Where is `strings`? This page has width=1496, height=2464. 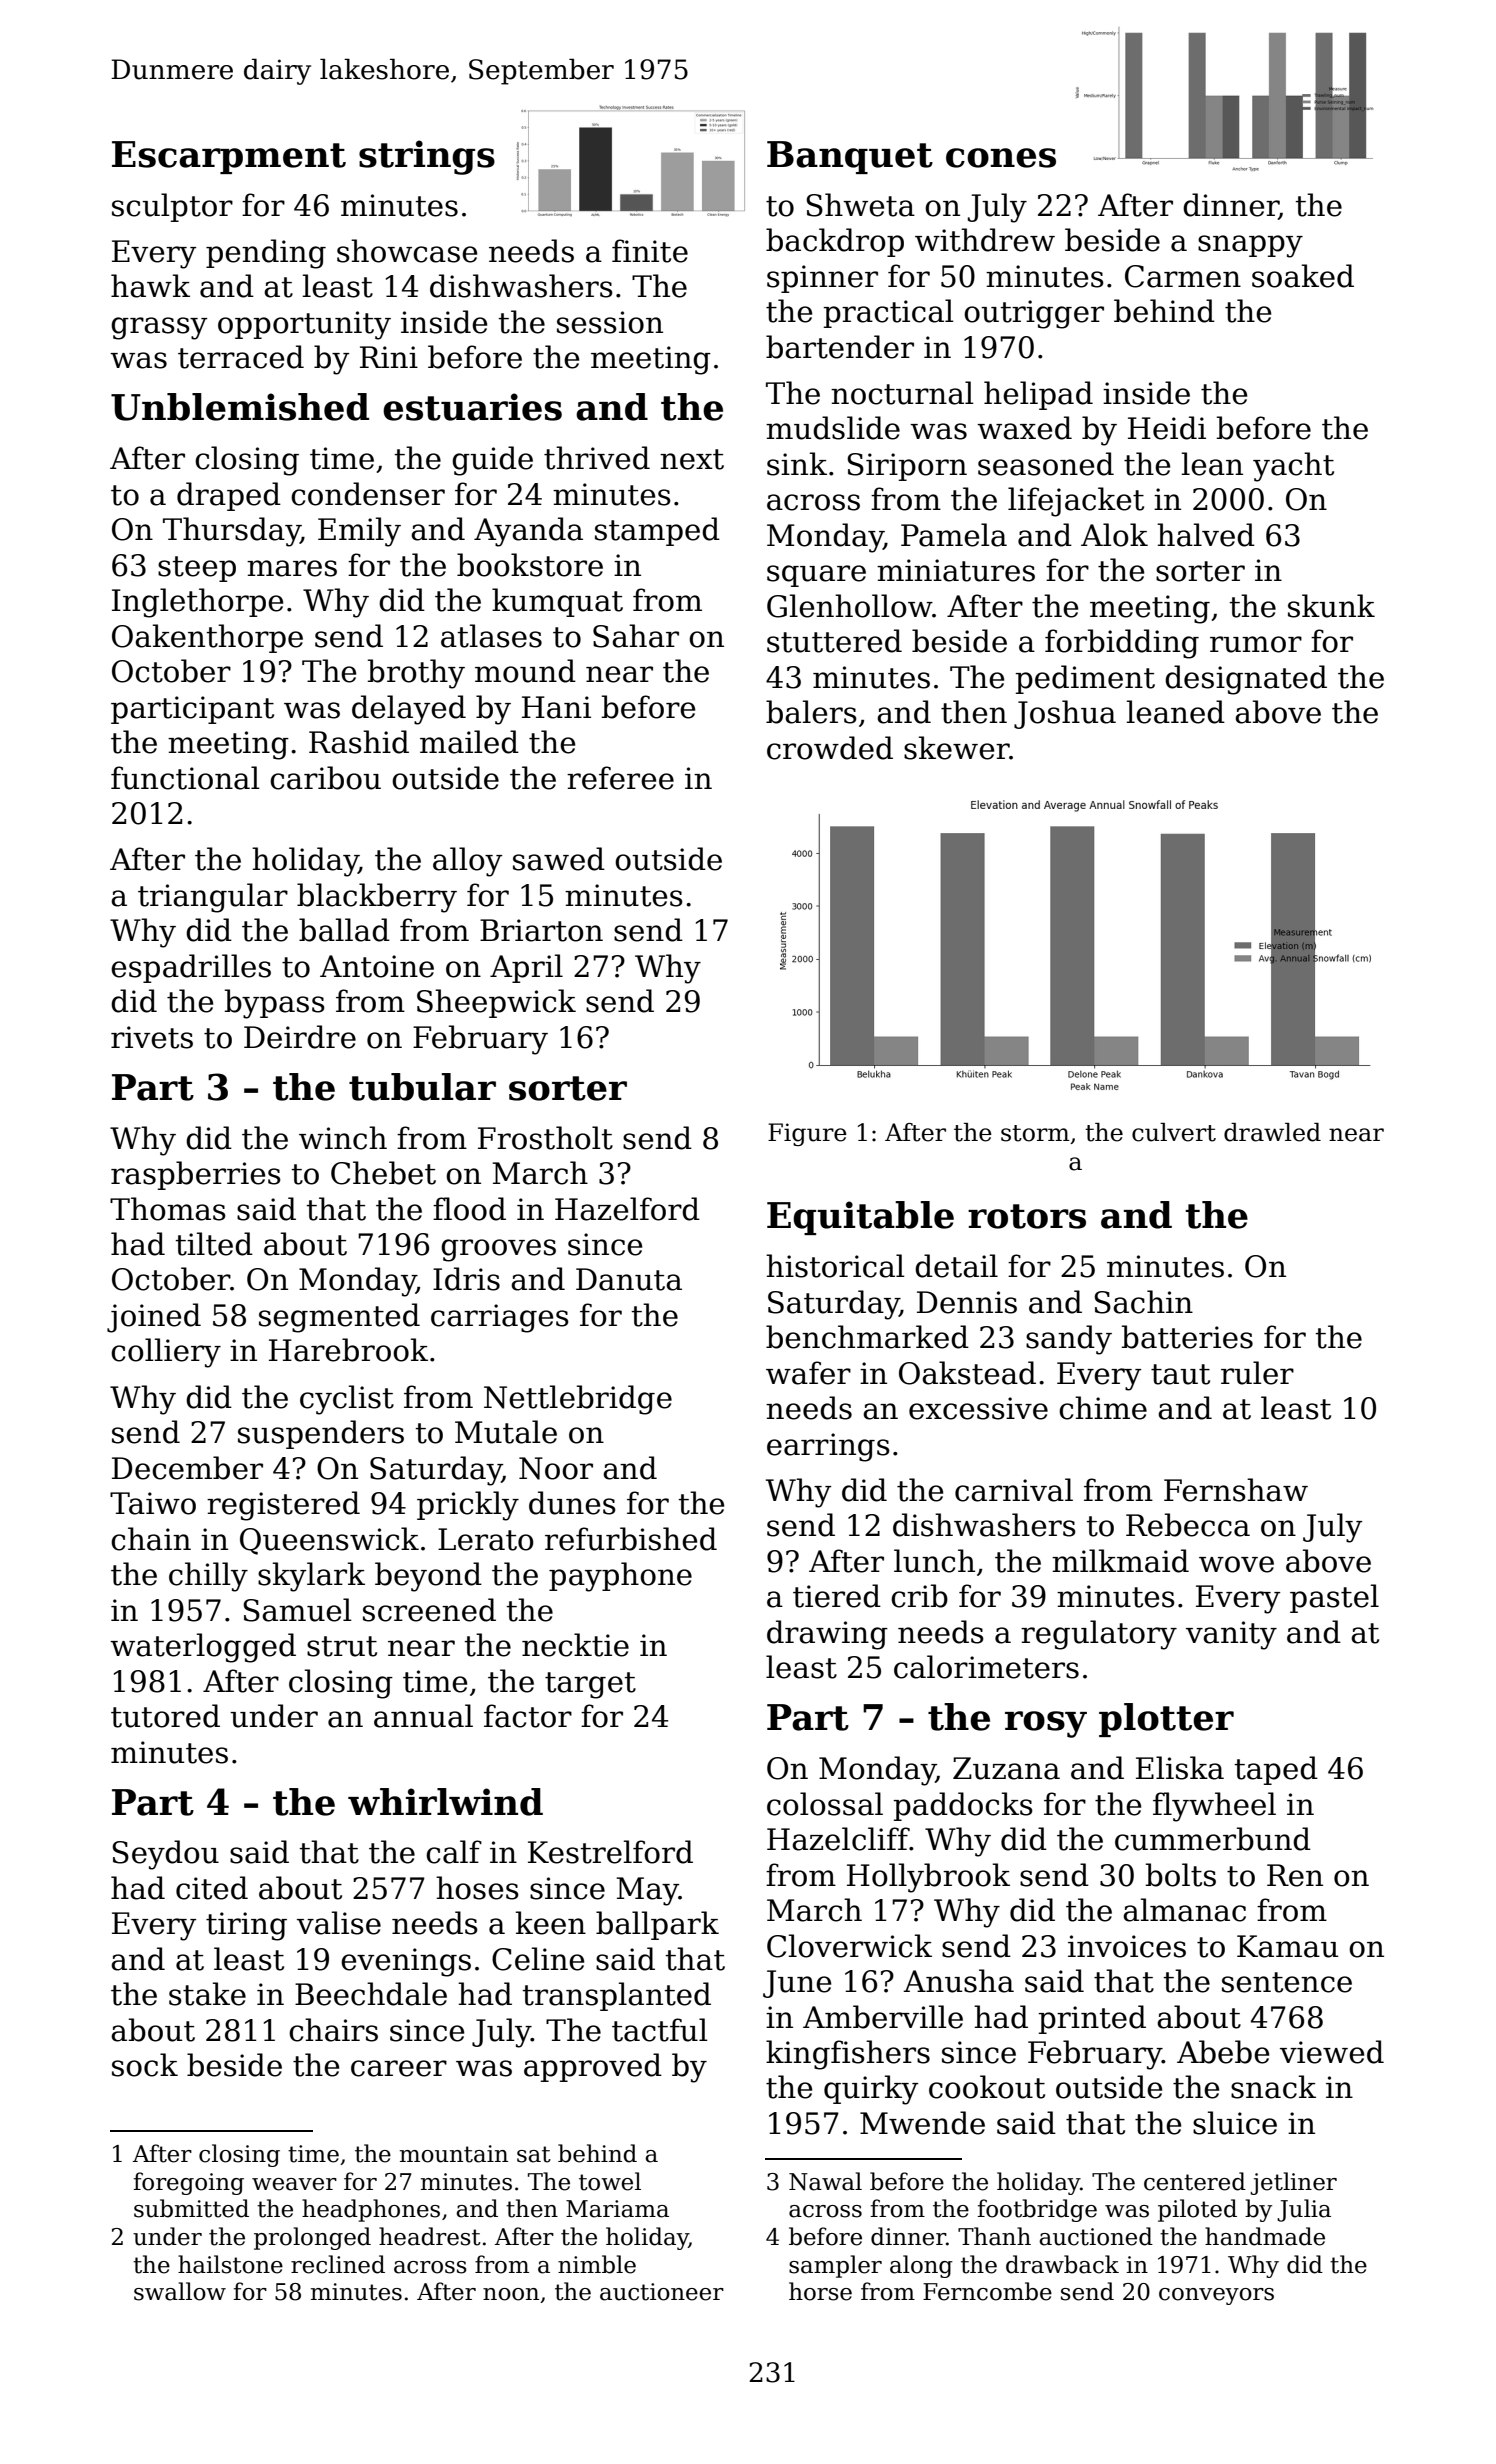
strings is located at coordinates (427, 157).
